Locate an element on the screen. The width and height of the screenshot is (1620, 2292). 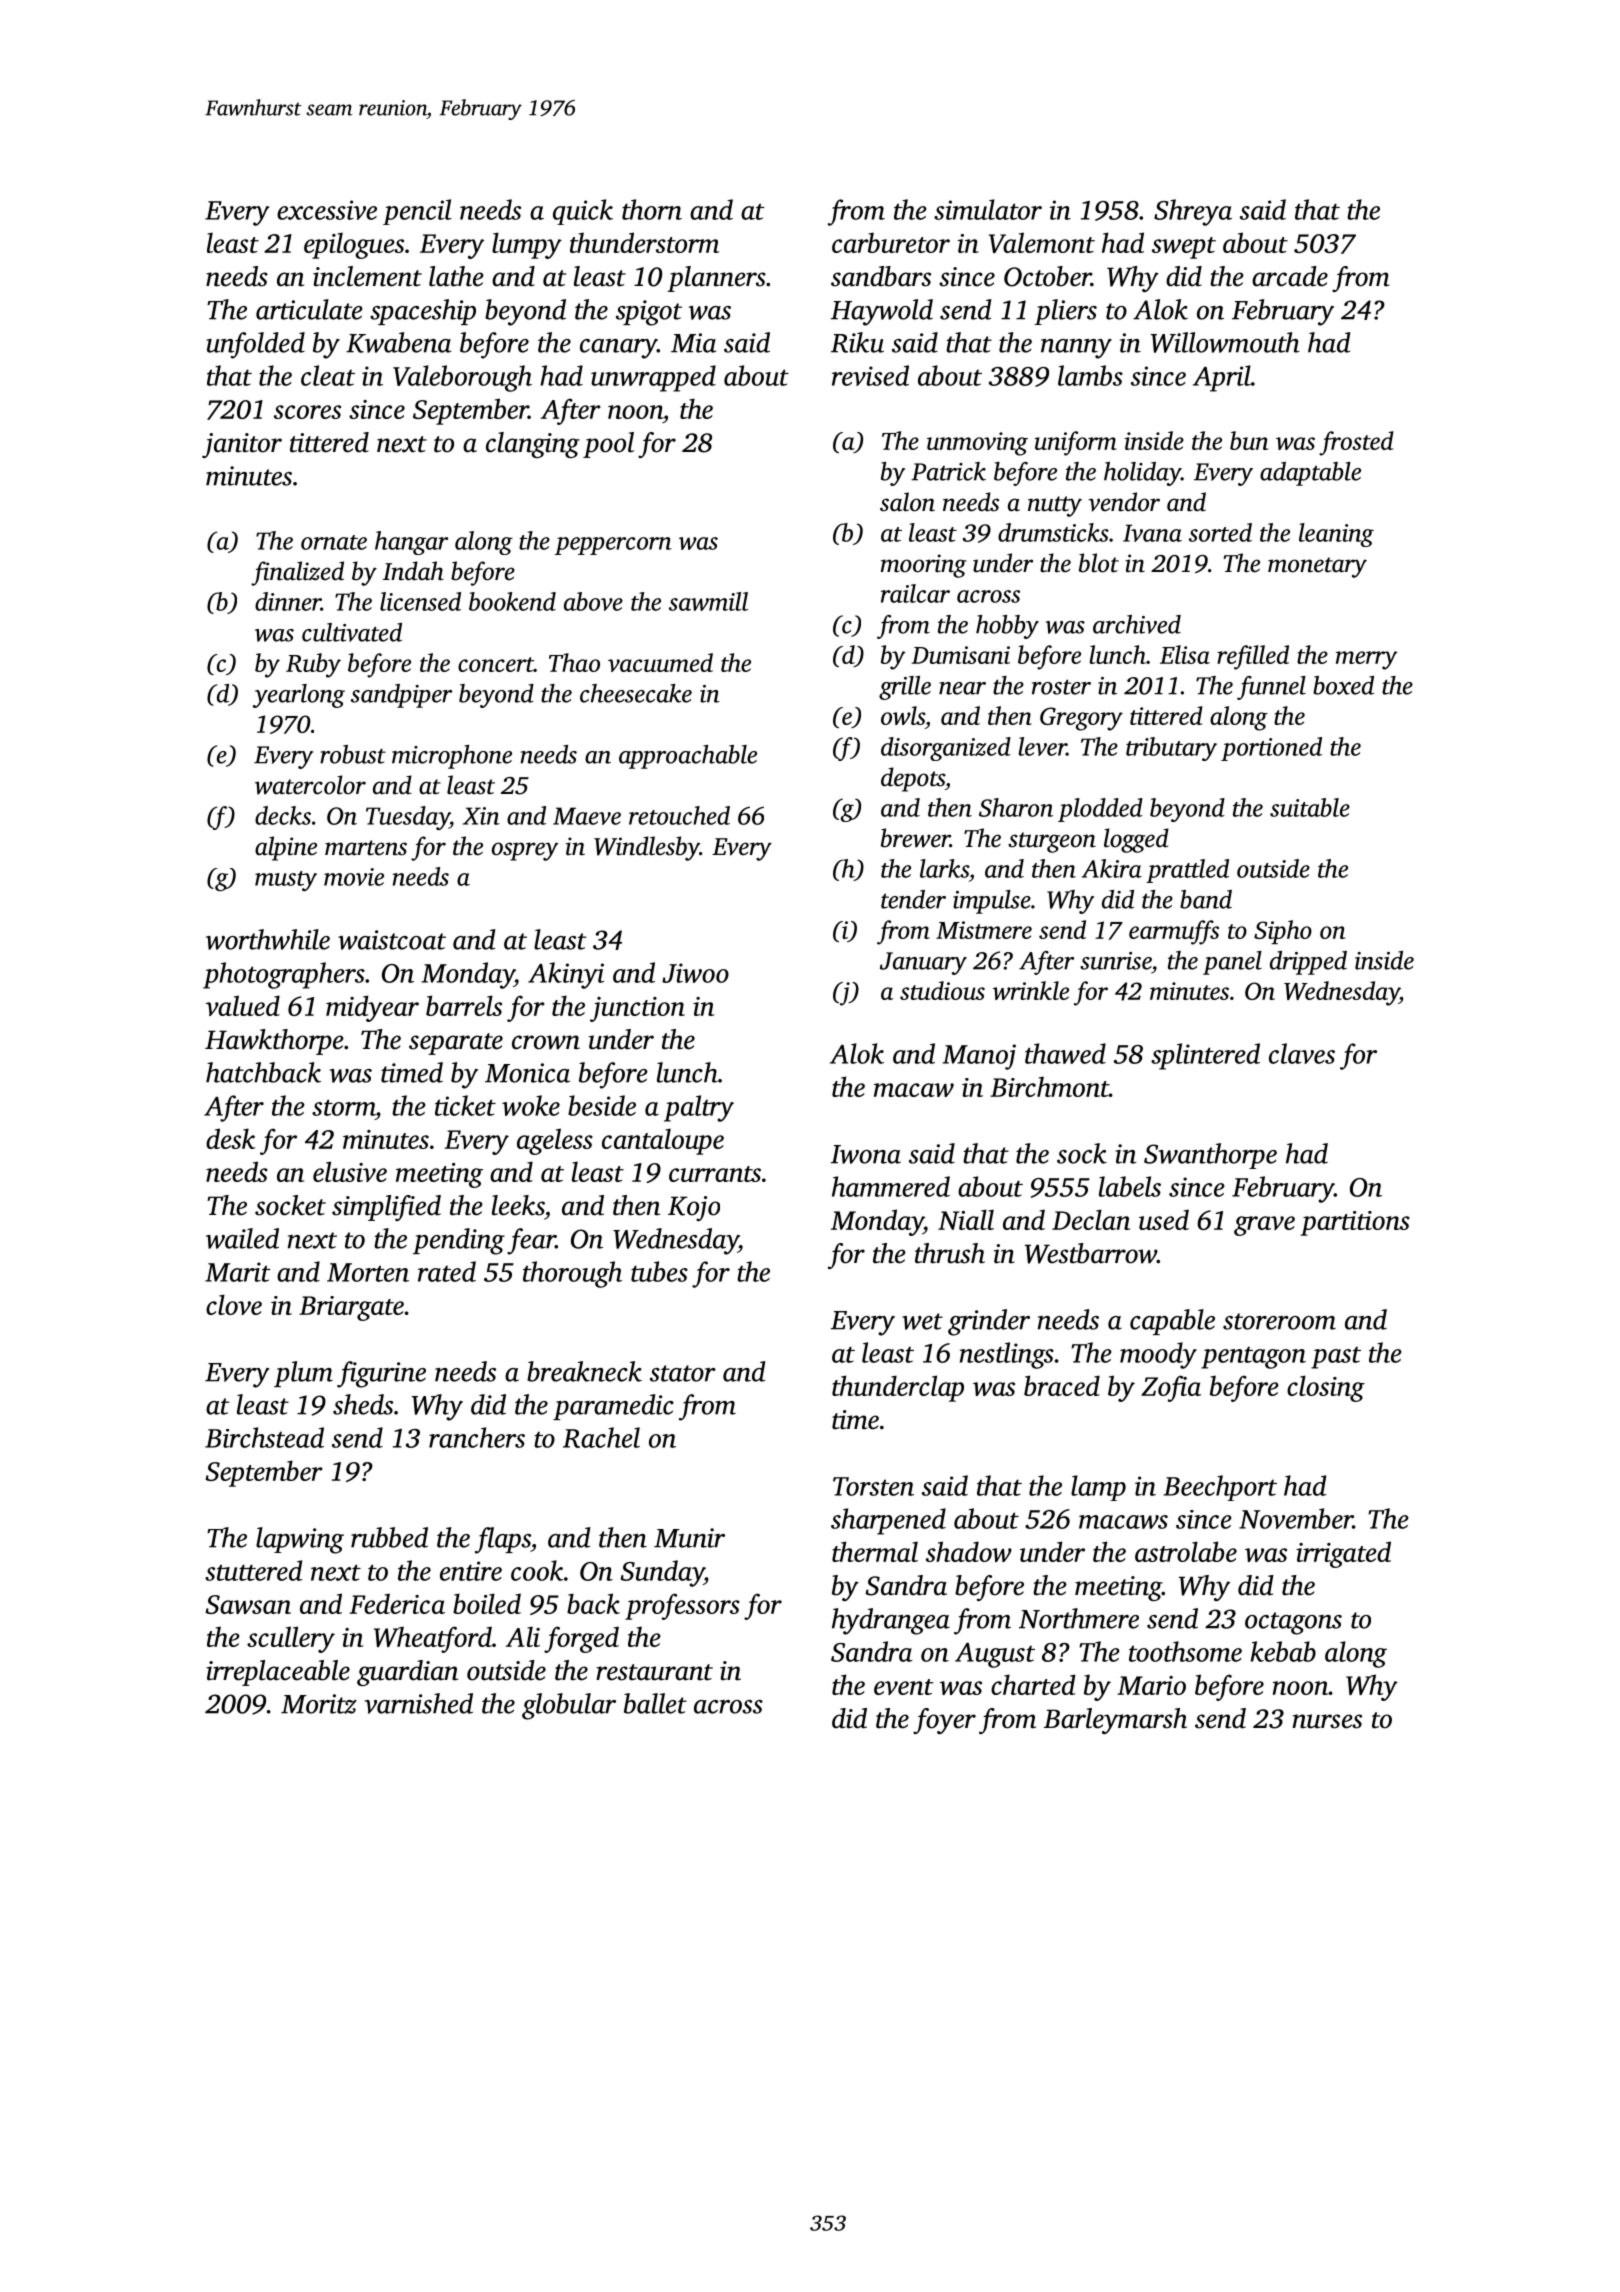
thrush is located at coordinates (950, 1253).
